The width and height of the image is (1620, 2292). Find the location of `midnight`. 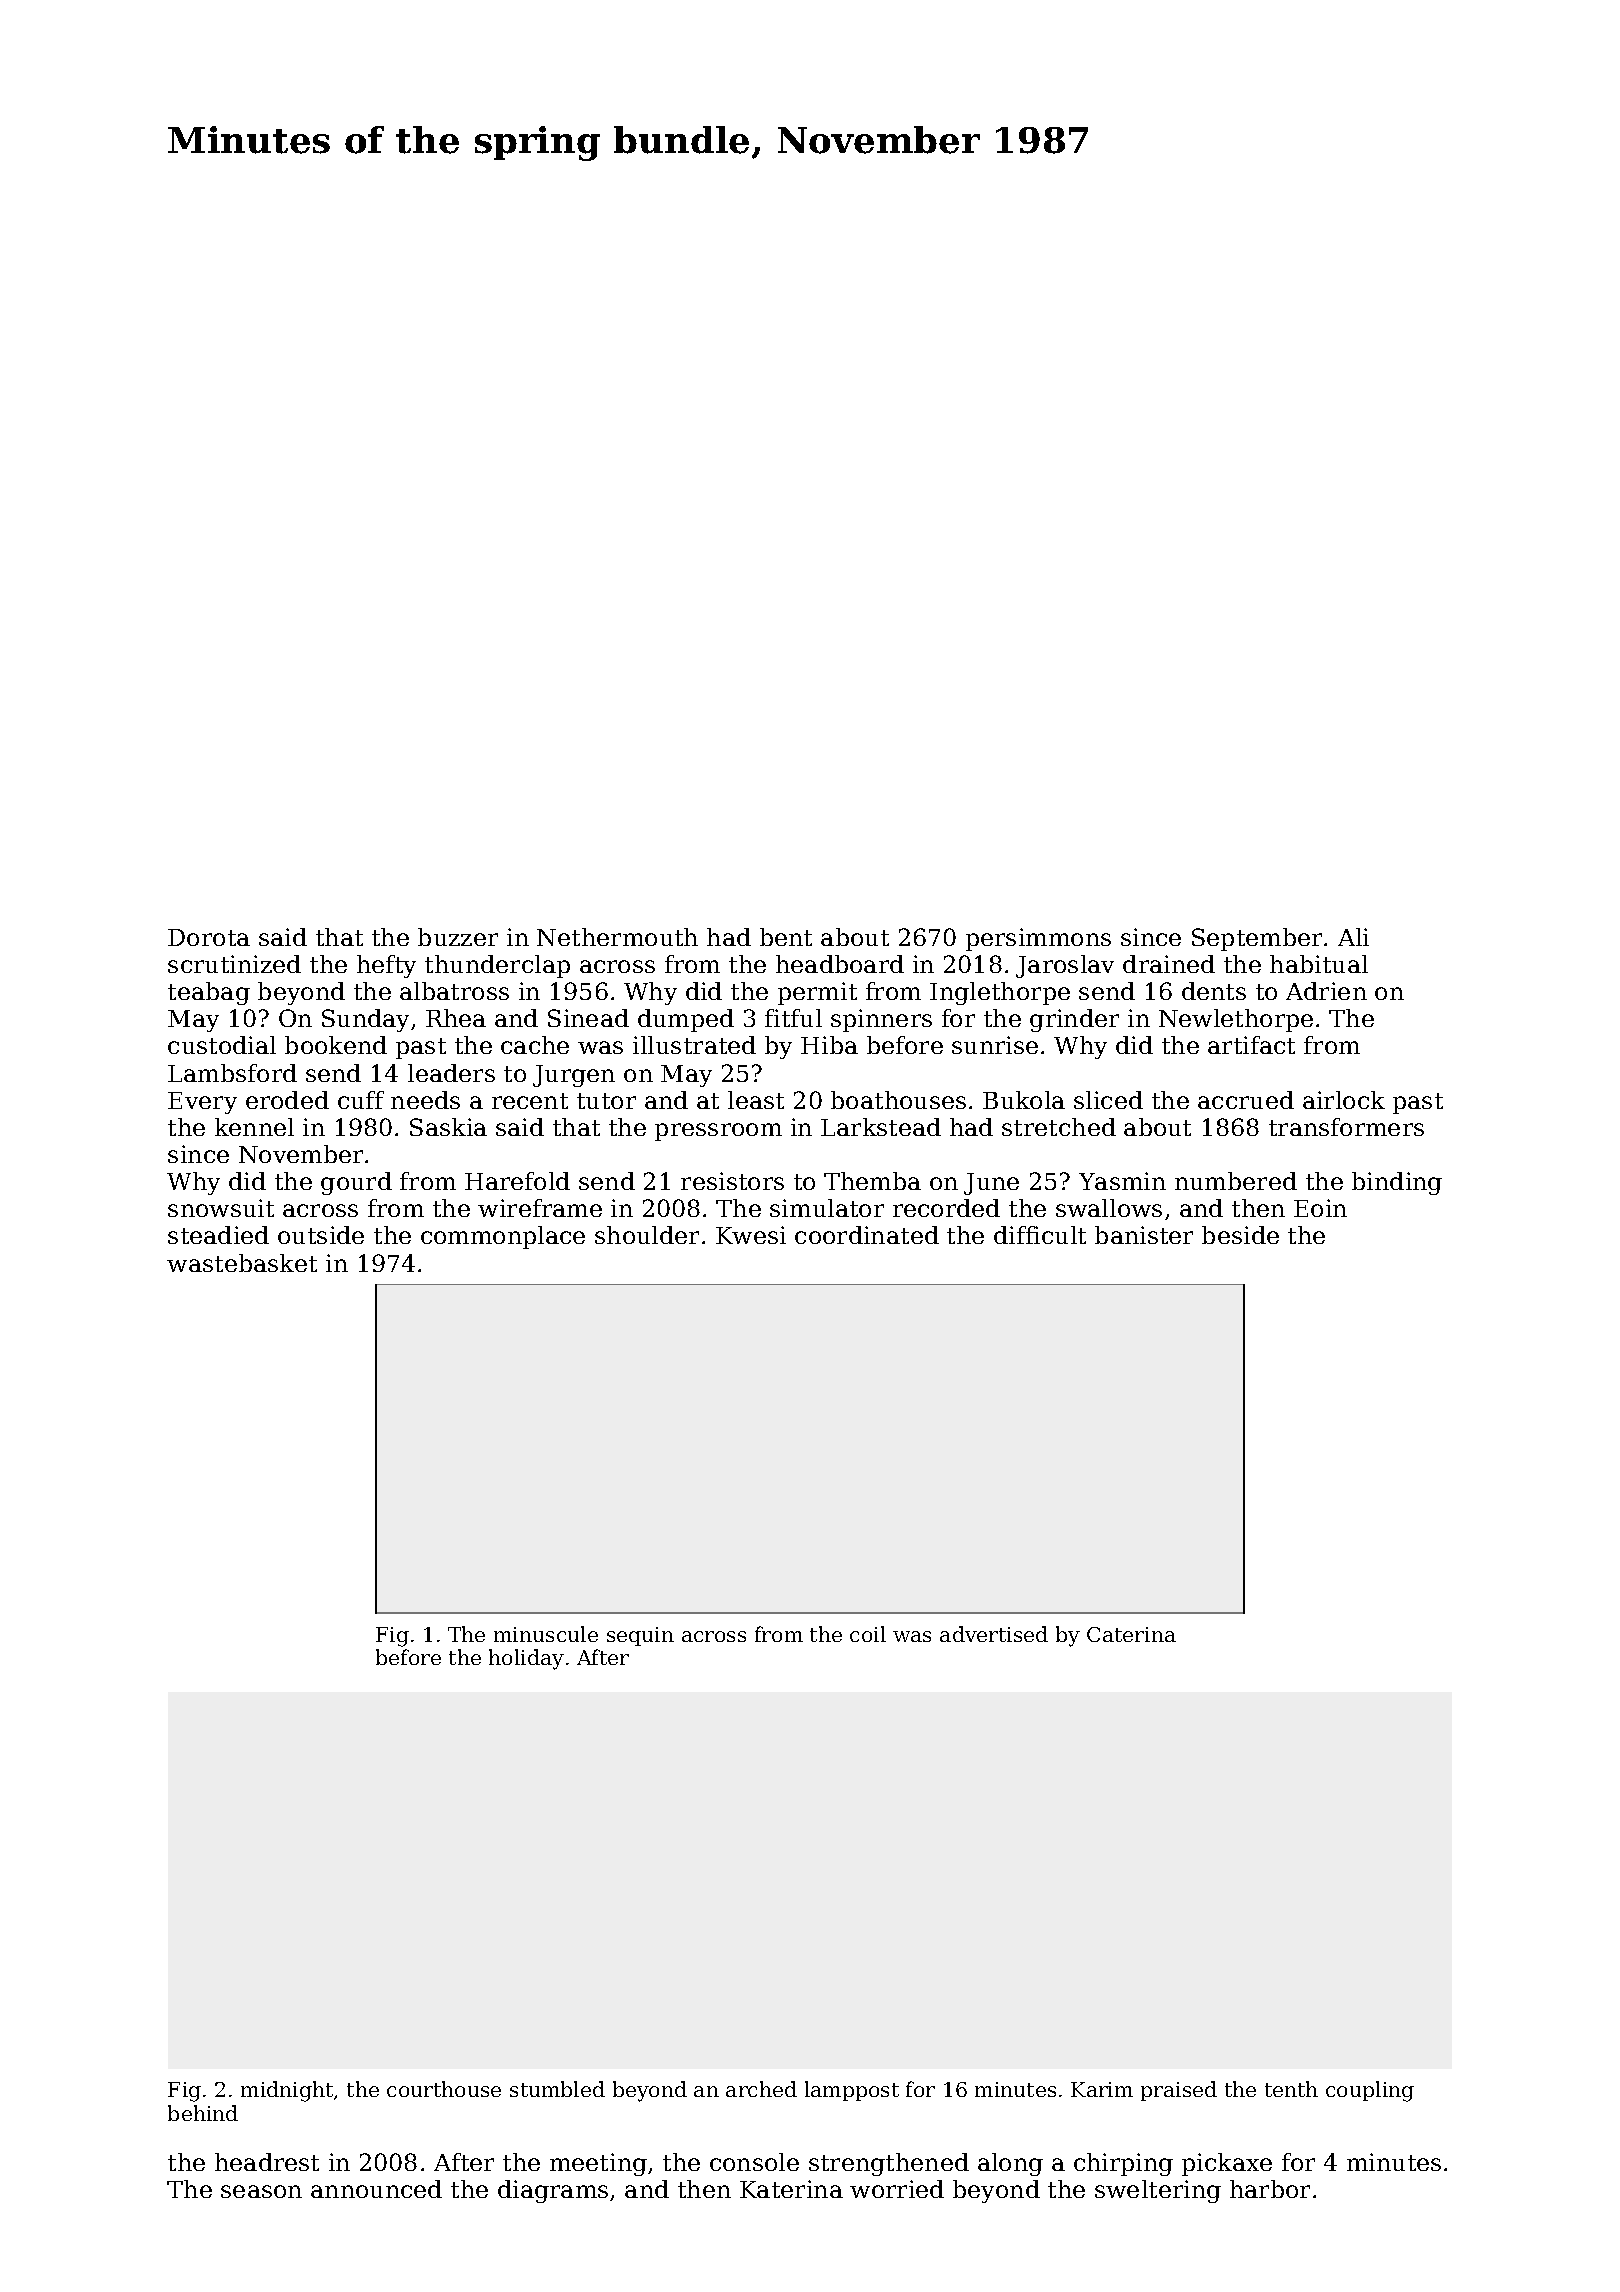

midnight is located at coordinates (287, 2091).
